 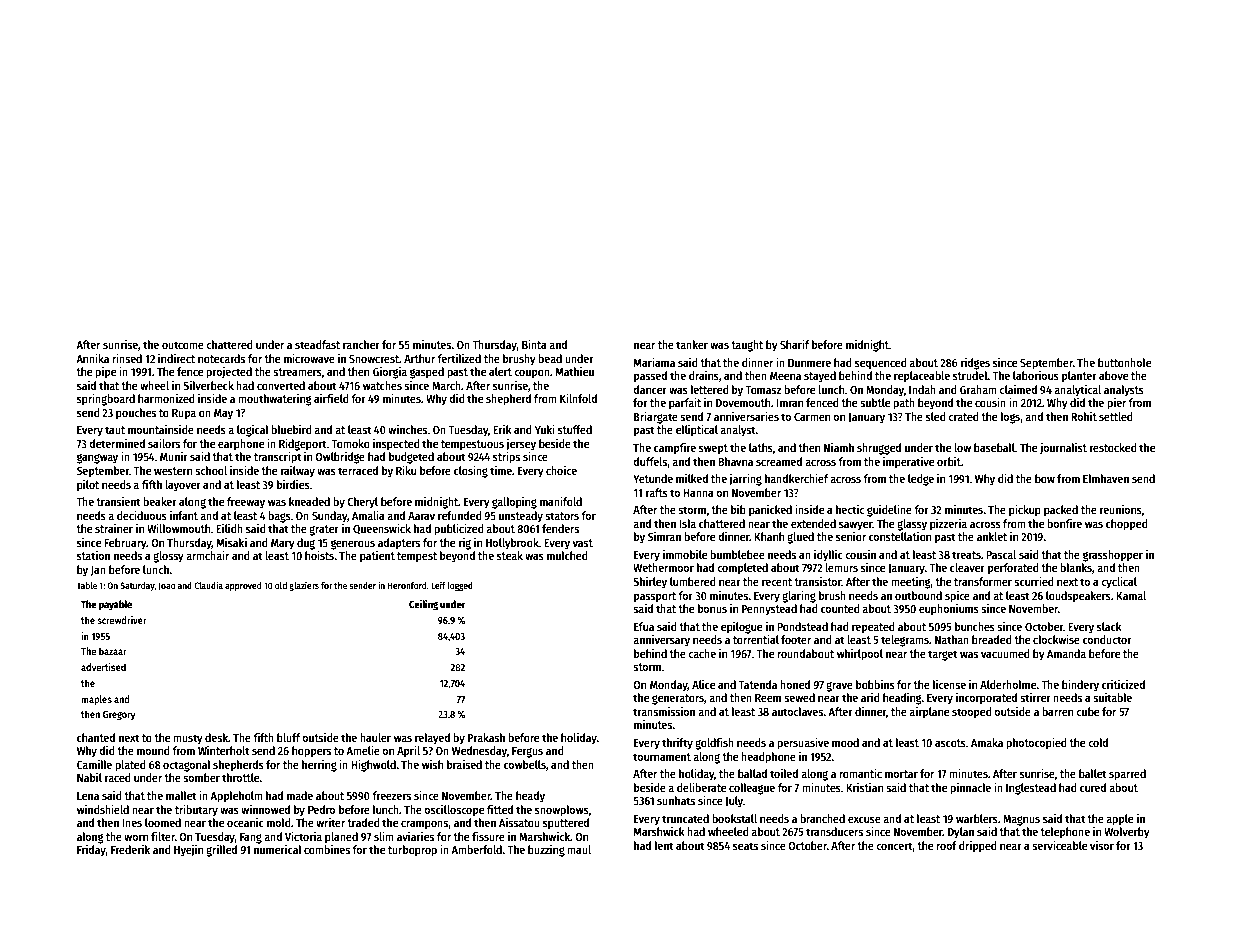 What do you see at coordinates (1107, 639) in the screenshot?
I see `conductor` at bounding box center [1107, 639].
